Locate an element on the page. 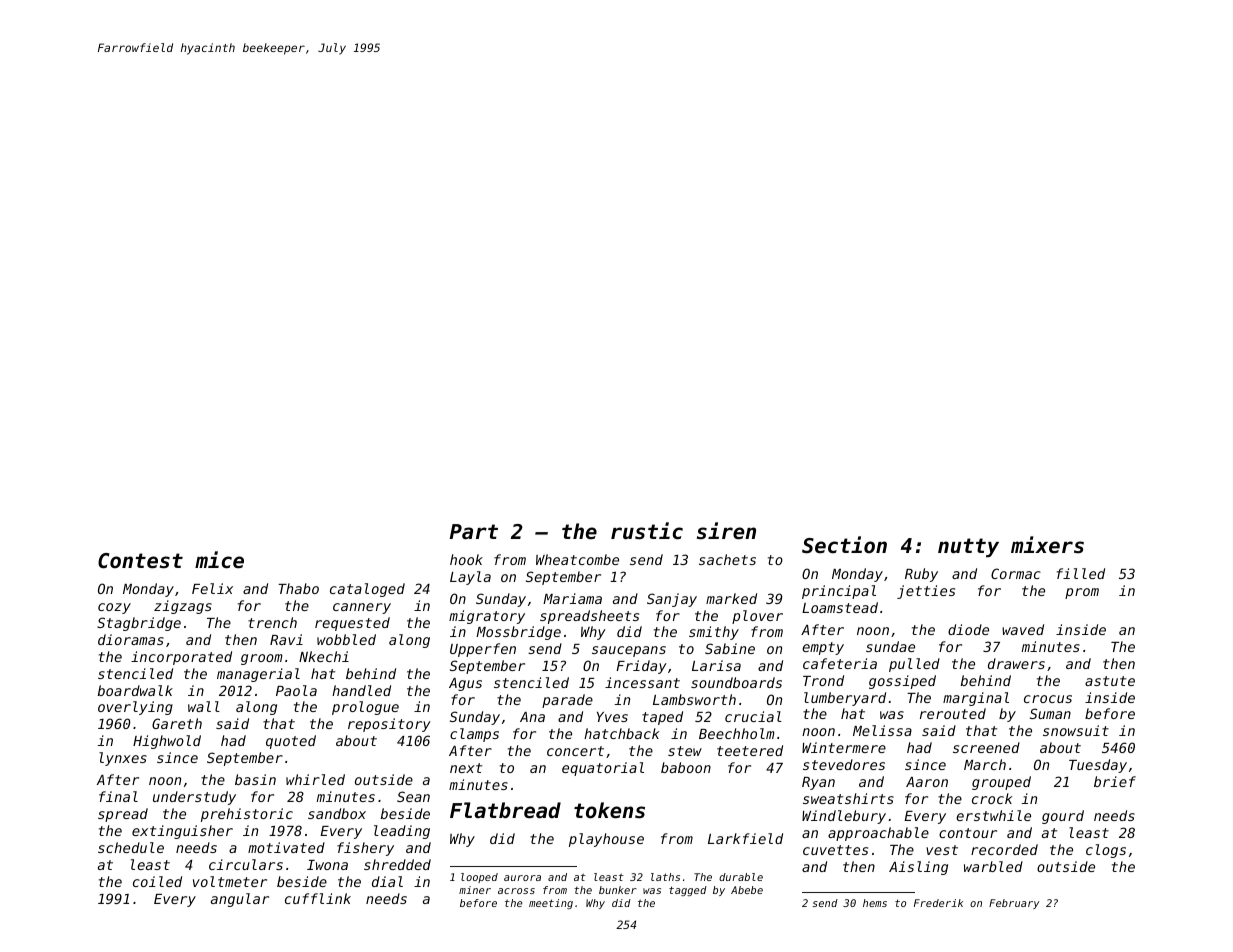  tokens is located at coordinates (609, 810).
